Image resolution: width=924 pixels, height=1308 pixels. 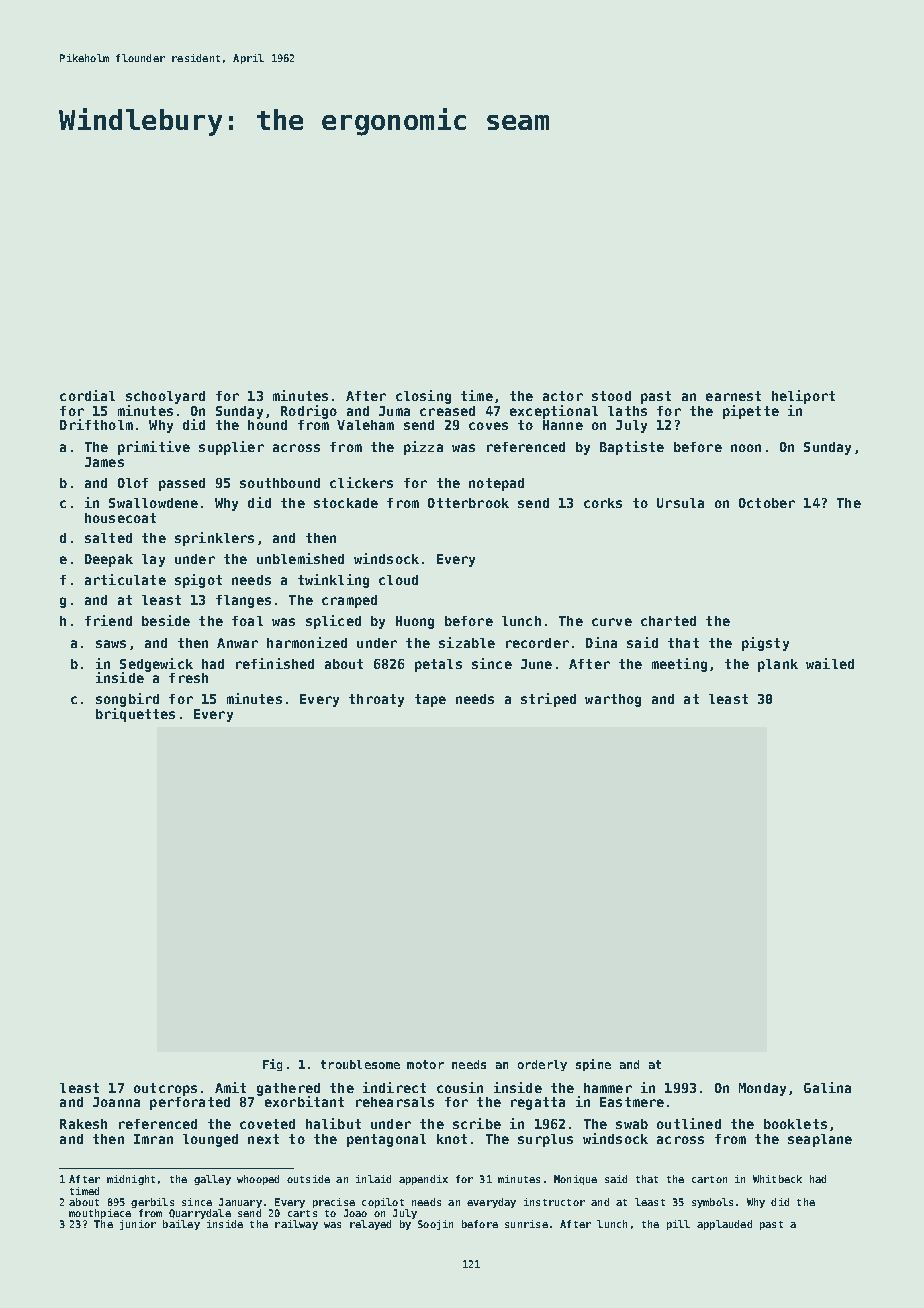 What do you see at coordinates (820, 1140) in the screenshot?
I see `seaplane` at bounding box center [820, 1140].
